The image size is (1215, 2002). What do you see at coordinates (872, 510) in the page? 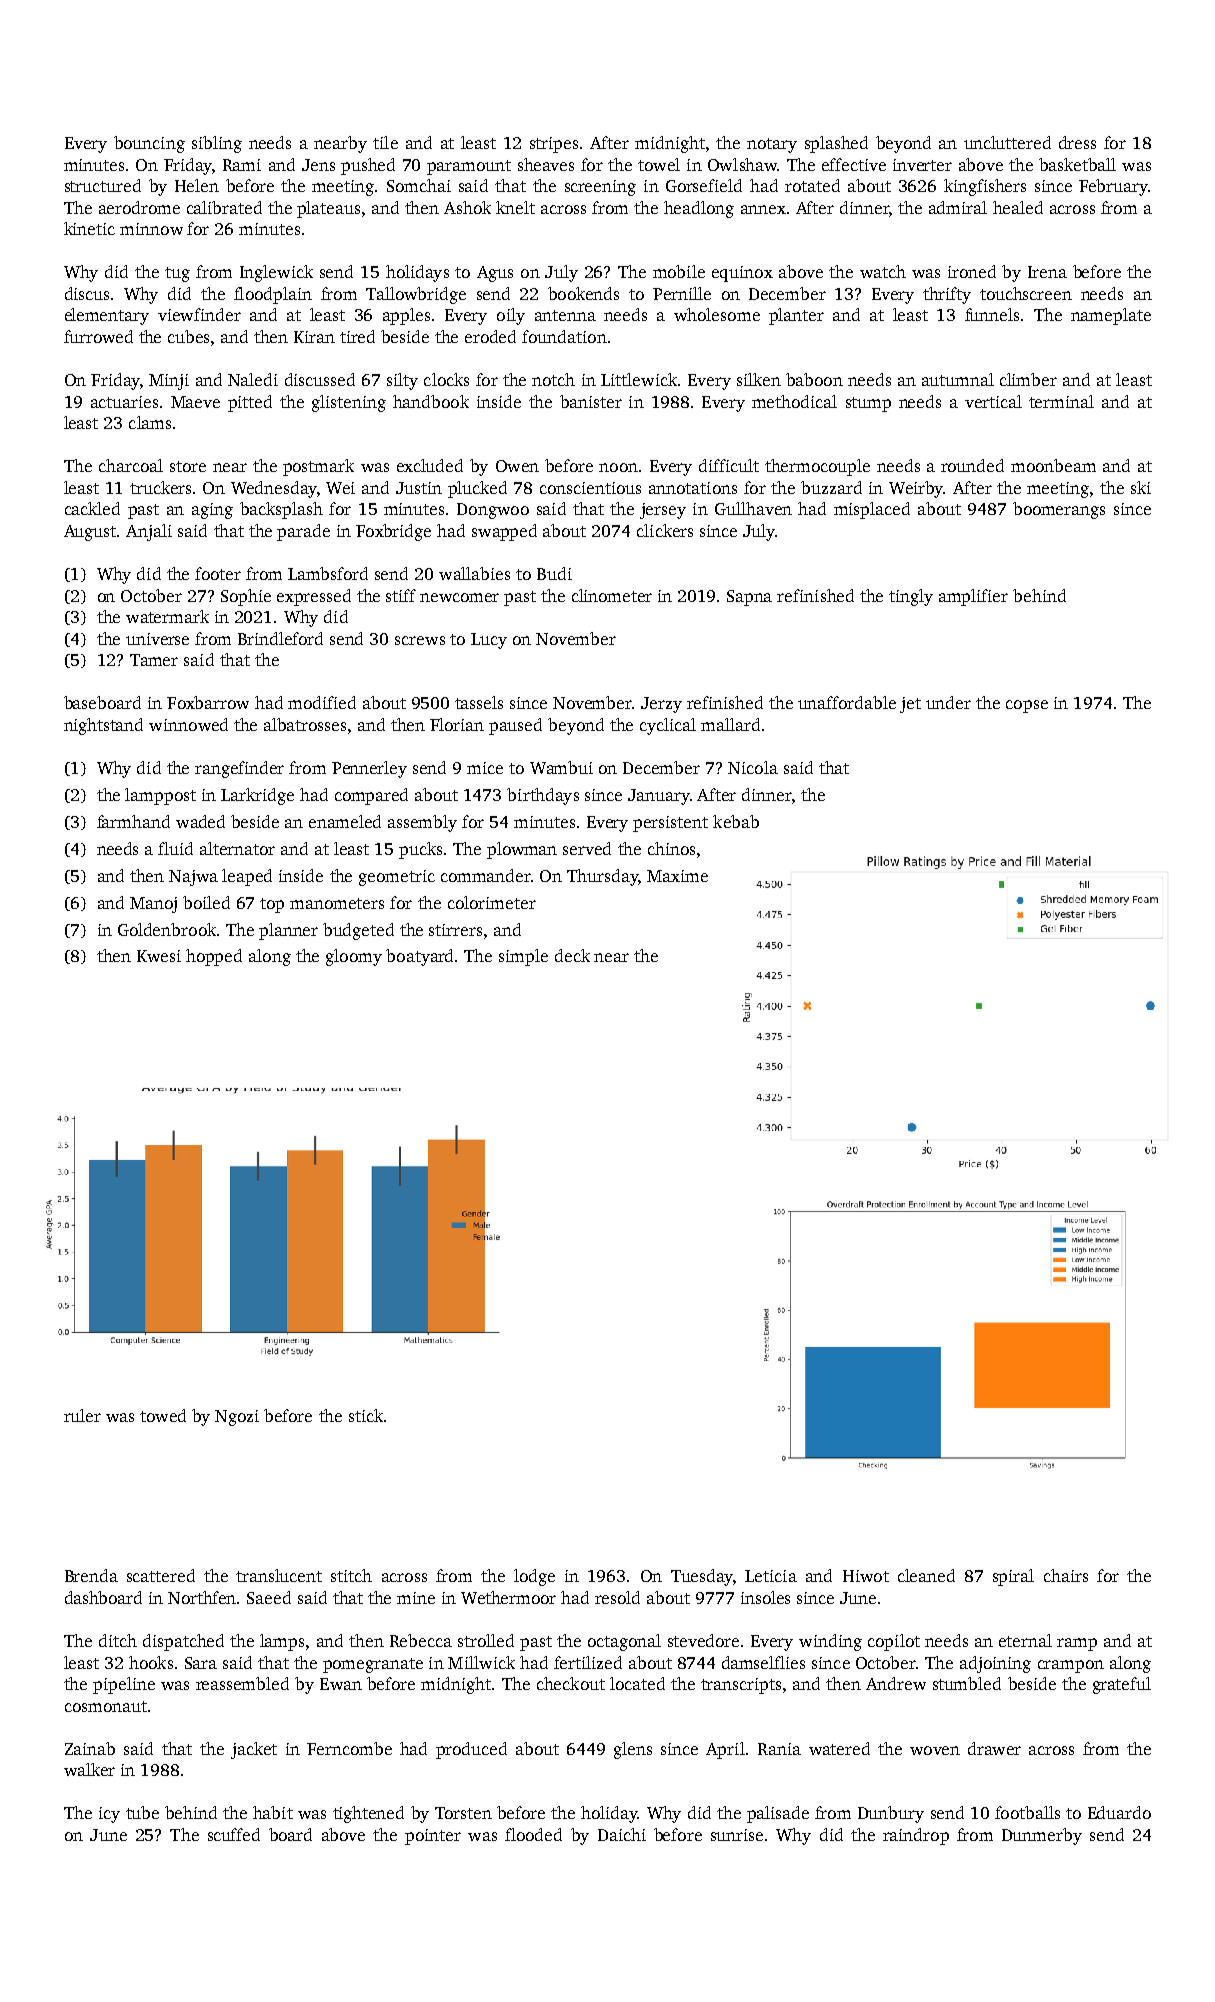
I see `misplaced` at bounding box center [872, 510].
